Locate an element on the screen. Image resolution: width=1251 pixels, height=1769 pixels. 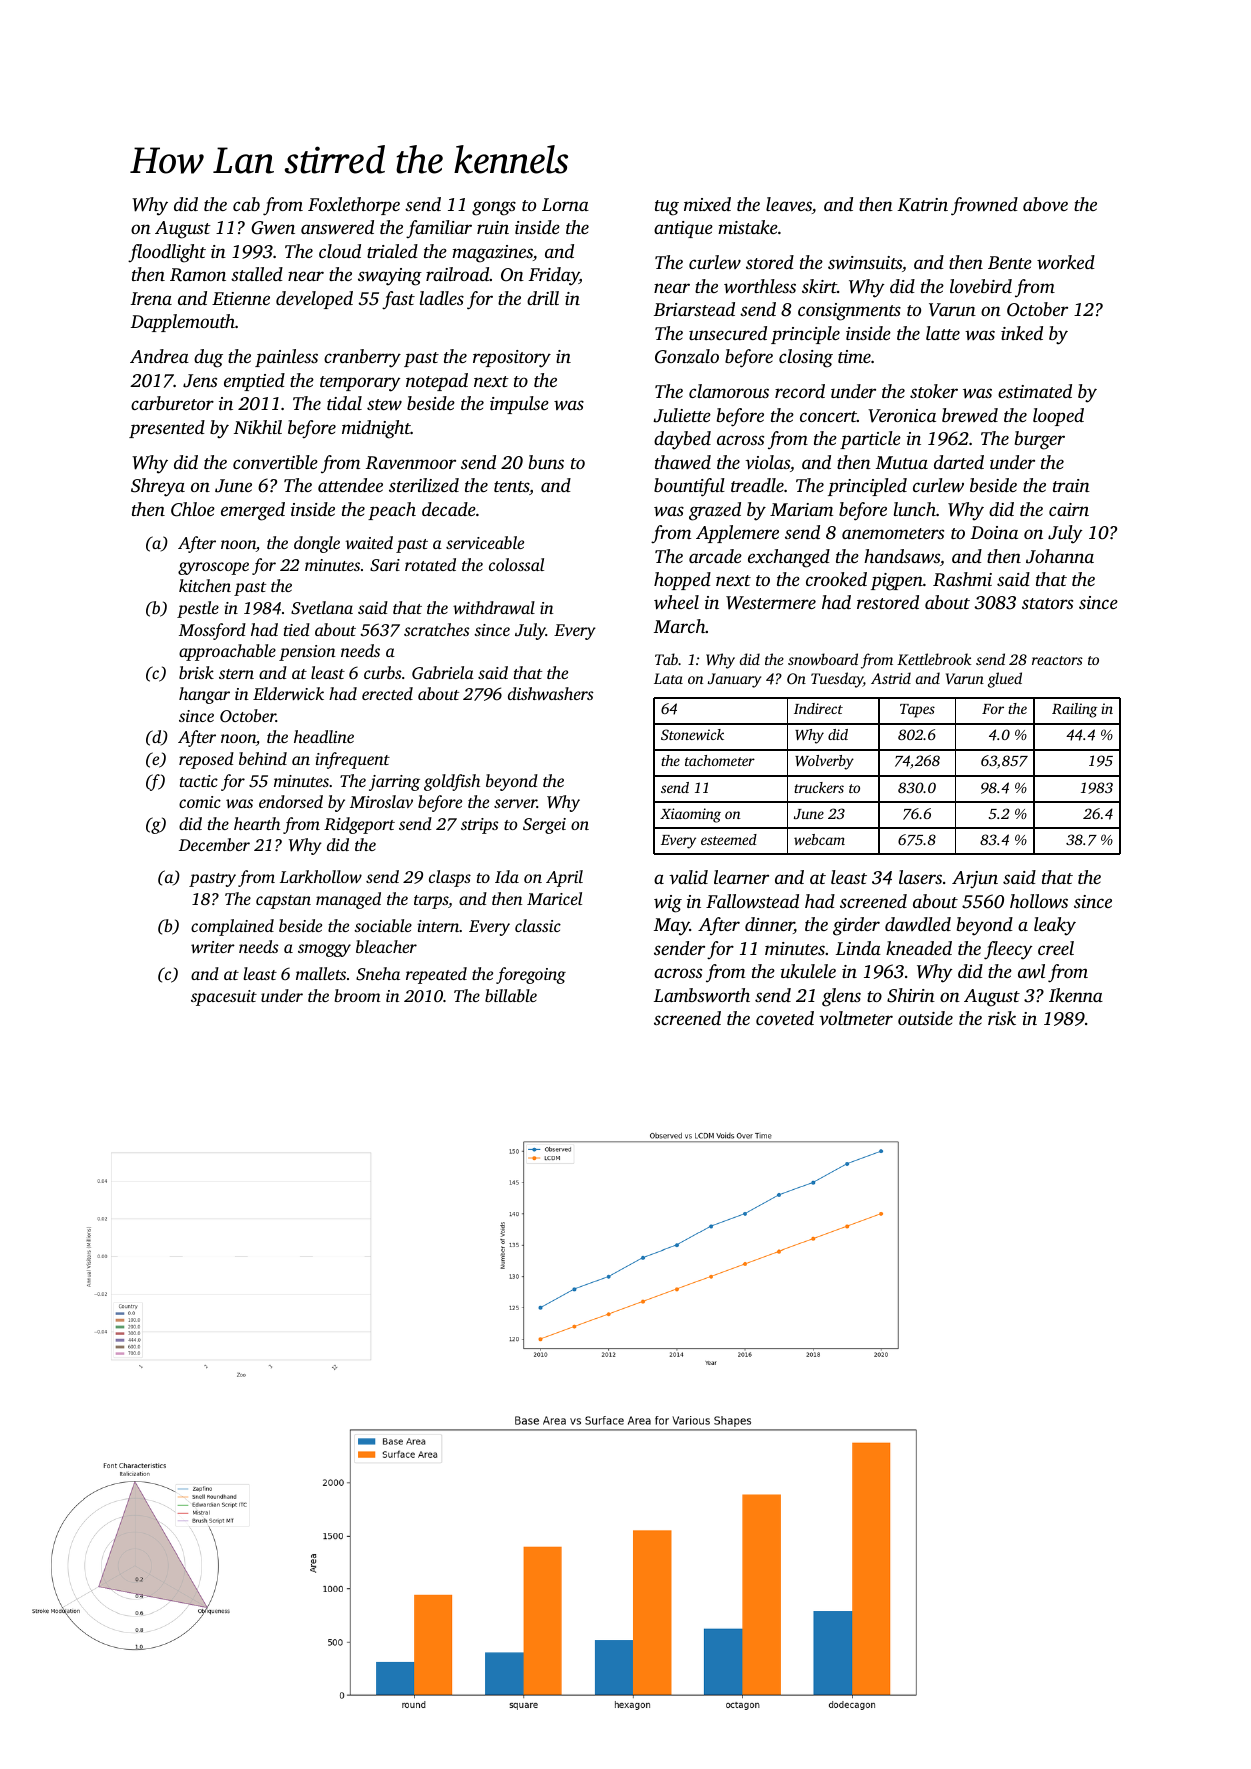
bountiful is located at coordinates (689, 487).
